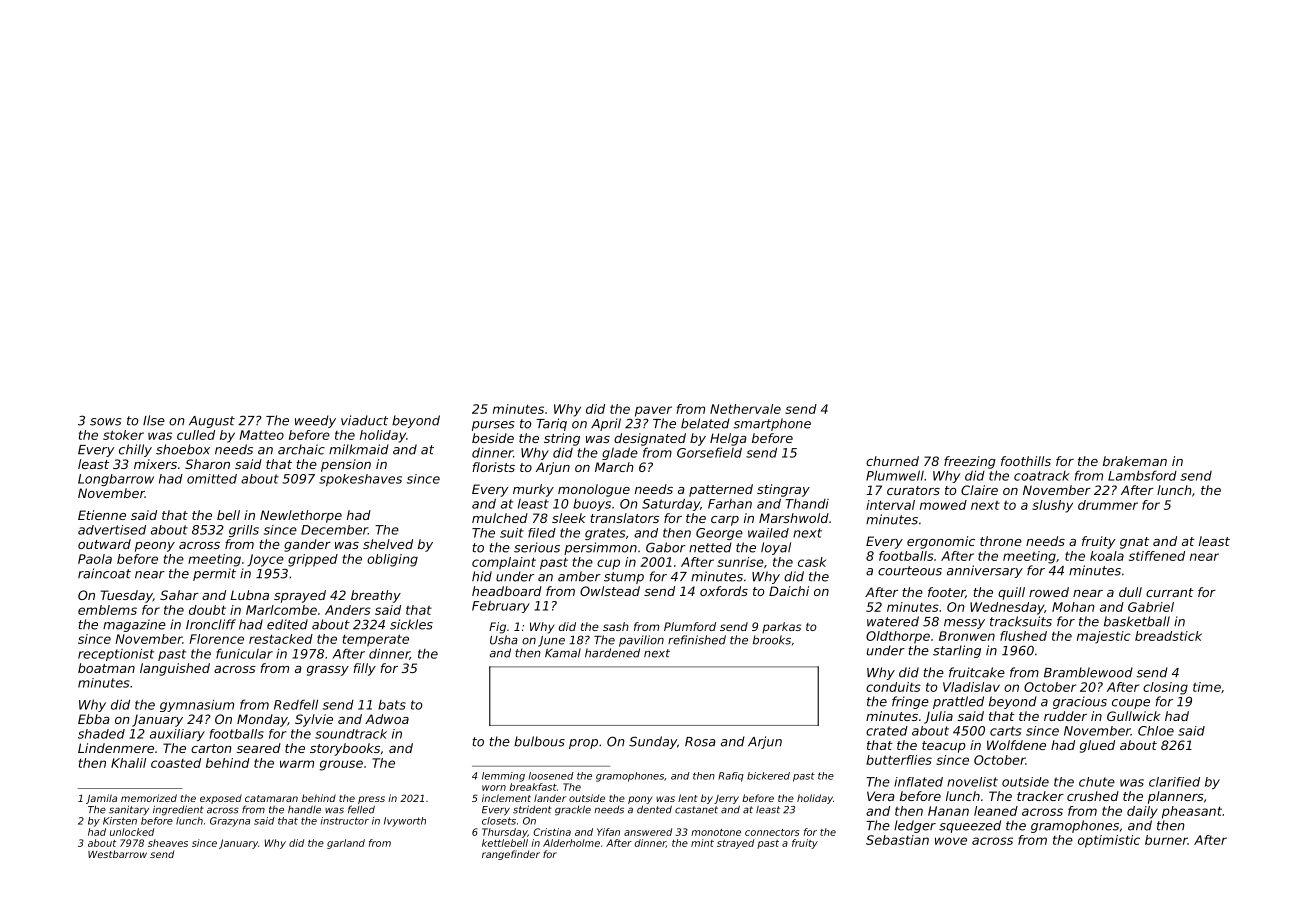  Describe the element at coordinates (106, 422) in the screenshot. I see `sows` at that location.
